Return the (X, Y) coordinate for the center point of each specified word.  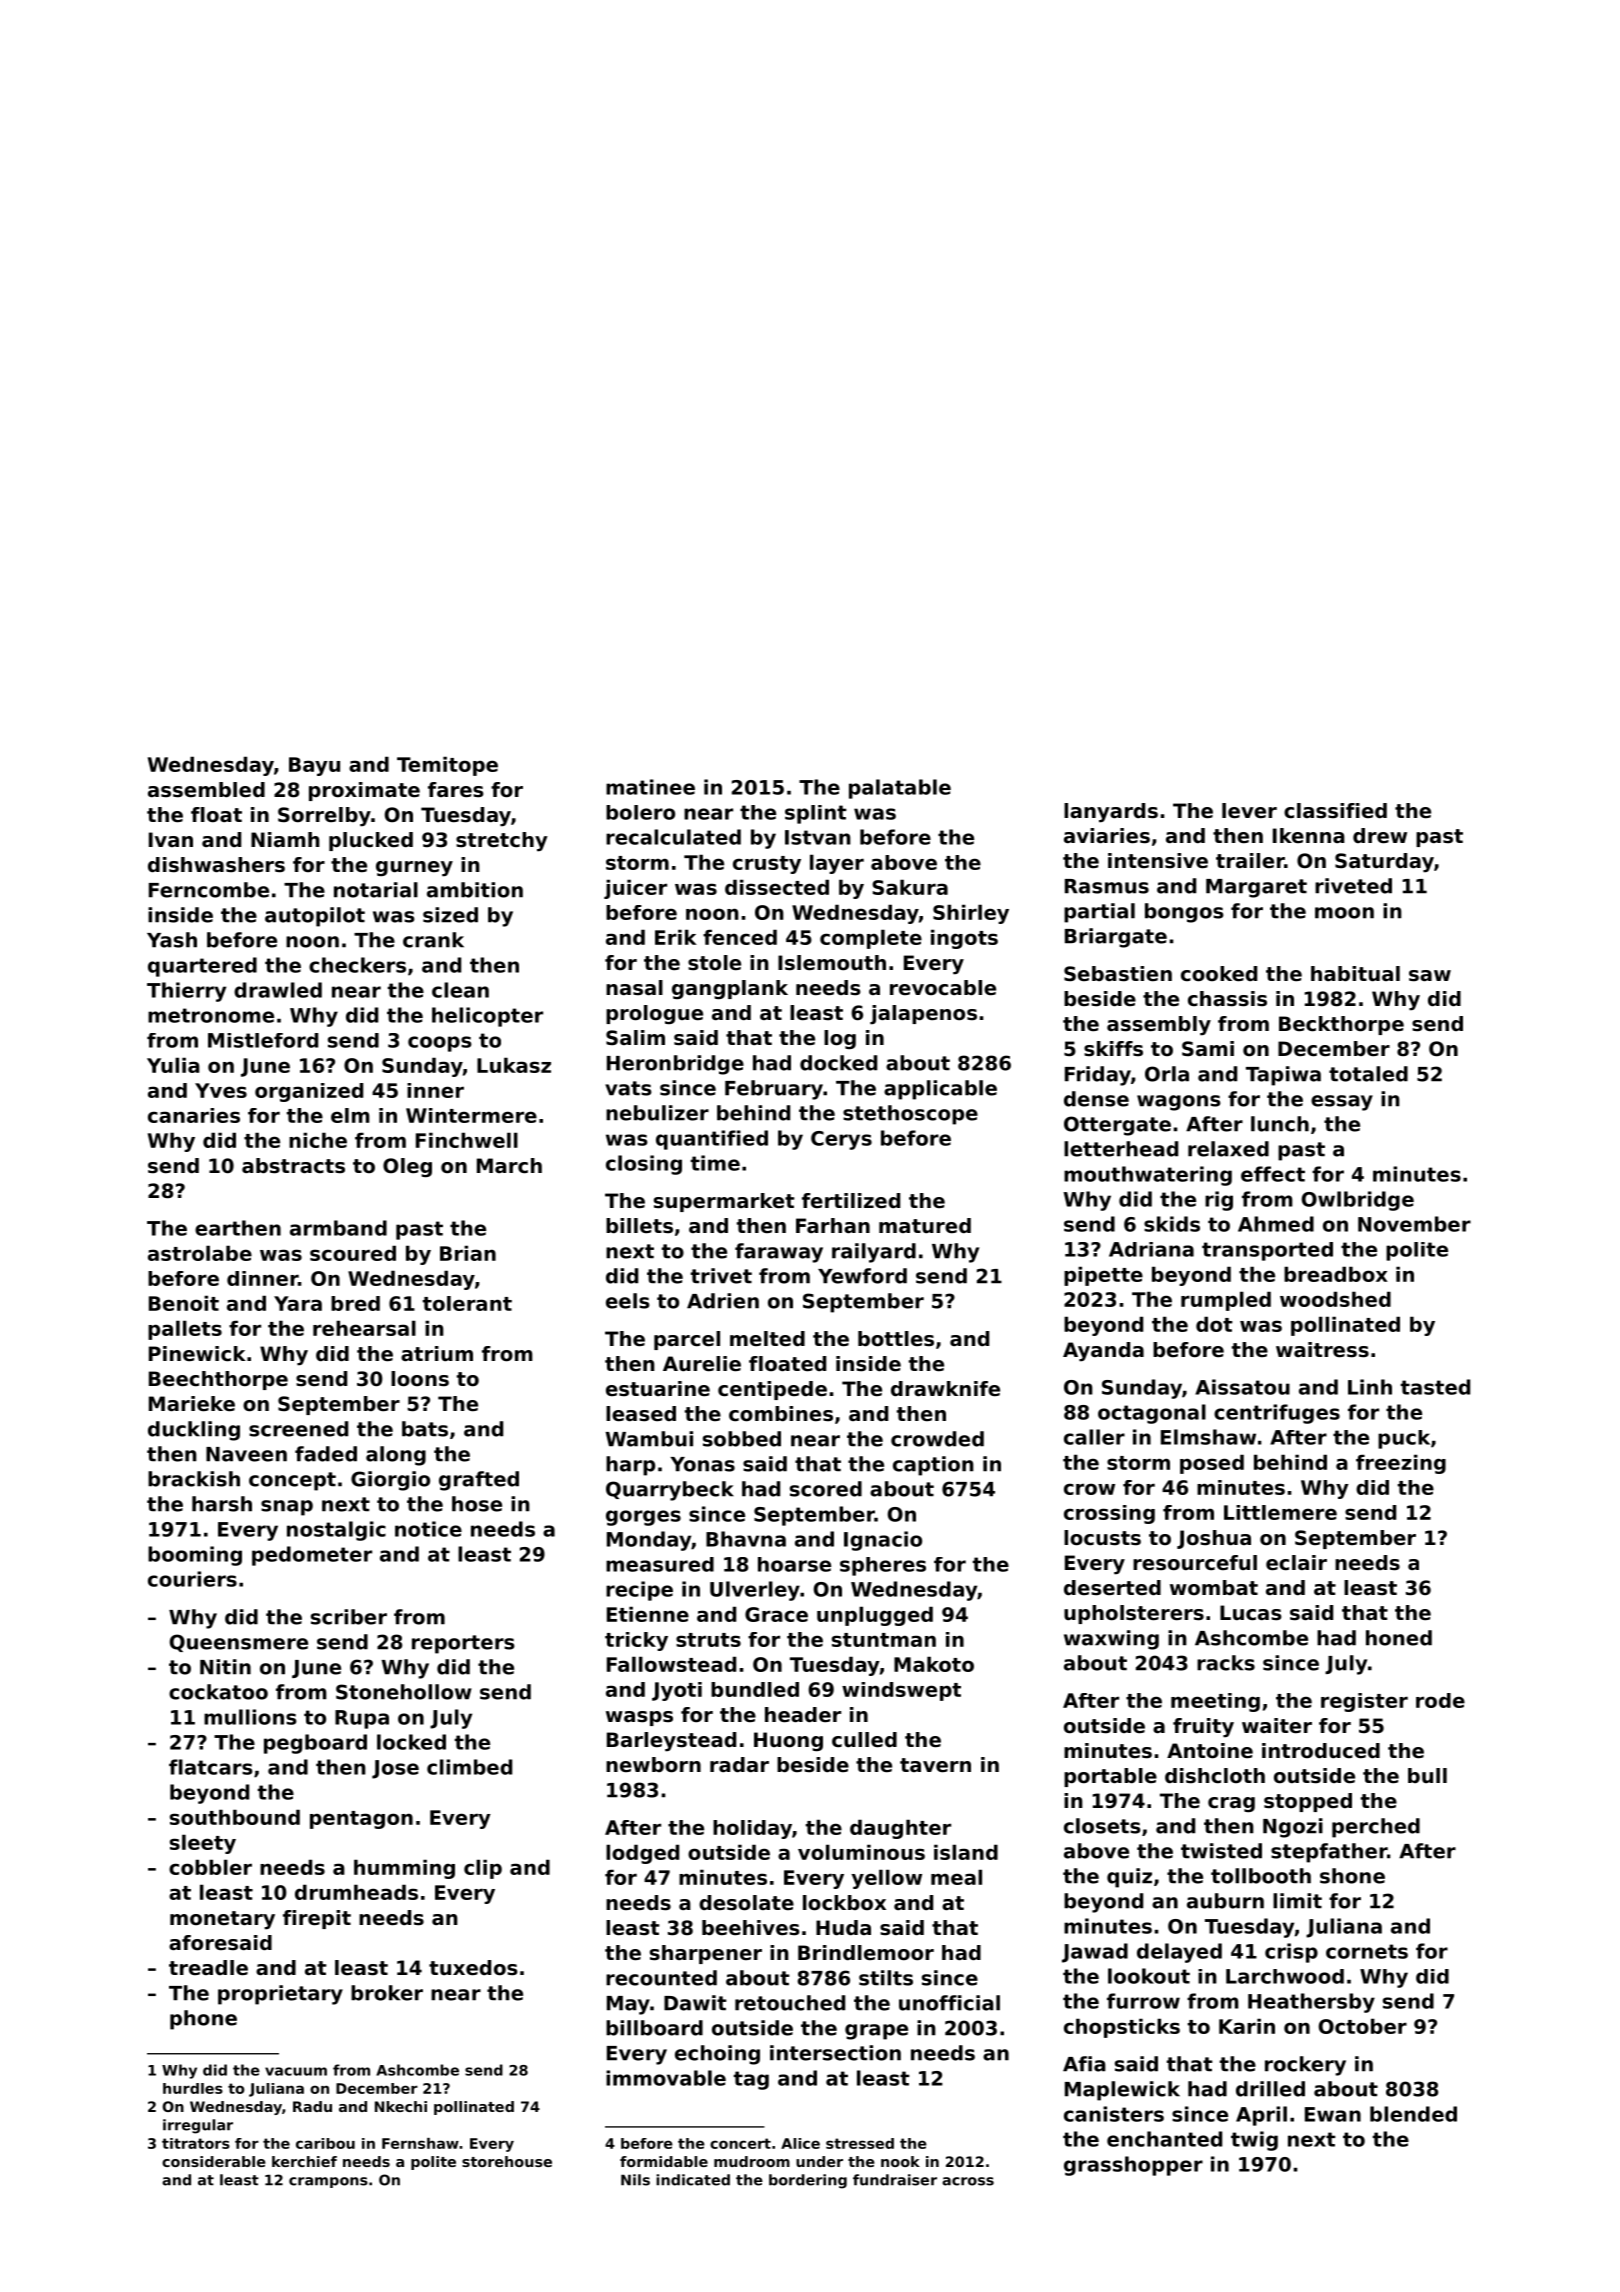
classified (1335, 811)
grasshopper (1133, 2166)
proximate (364, 791)
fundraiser (895, 2180)
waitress (1322, 1350)
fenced (740, 937)
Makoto (934, 1664)
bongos (1184, 913)
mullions (250, 1717)
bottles (896, 1339)
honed (1399, 1638)
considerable (214, 2161)
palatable (900, 789)
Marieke (192, 1404)
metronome (211, 1015)
